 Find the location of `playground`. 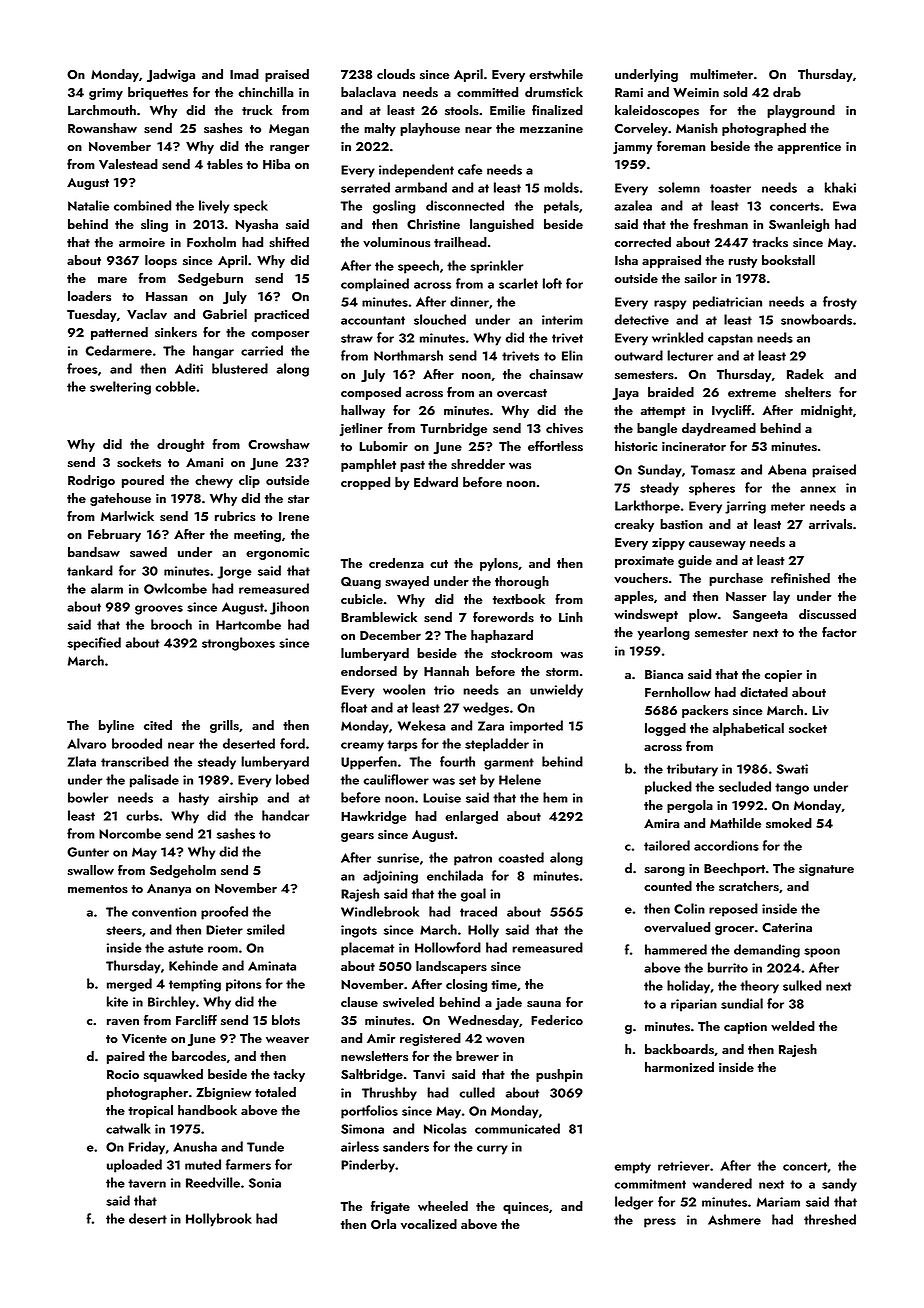

playground is located at coordinates (801, 111).
